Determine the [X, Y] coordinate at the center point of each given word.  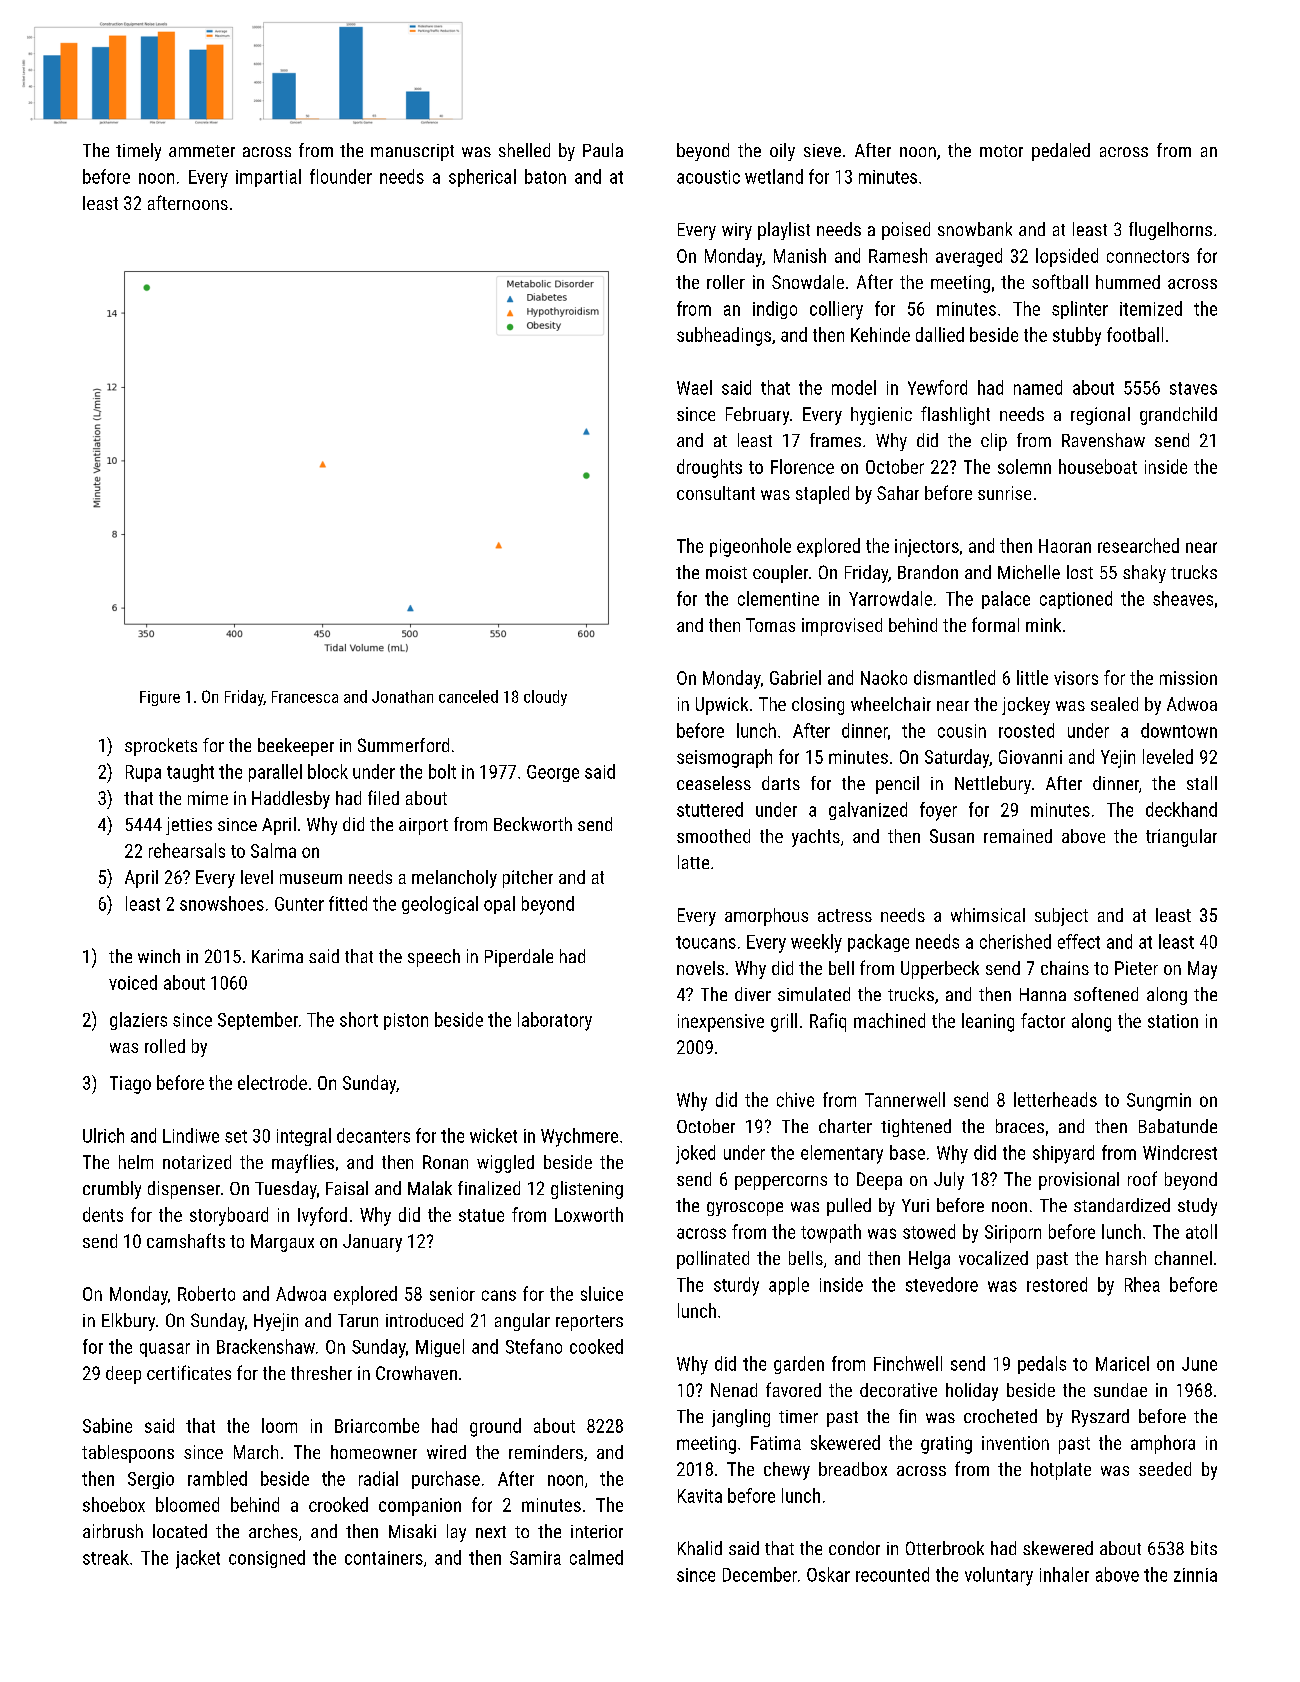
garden [799, 1365]
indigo [775, 310]
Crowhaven [416, 1373]
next [491, 1532]
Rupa [143, 773]
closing [818, 706]
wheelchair [891, 704]
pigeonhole [750, 547]
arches [273, 1531]
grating [946, 1445]
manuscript [412, 152]
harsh [1126, 1258]
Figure [160, 698]
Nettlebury [993, 785]
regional [1100, 416]
